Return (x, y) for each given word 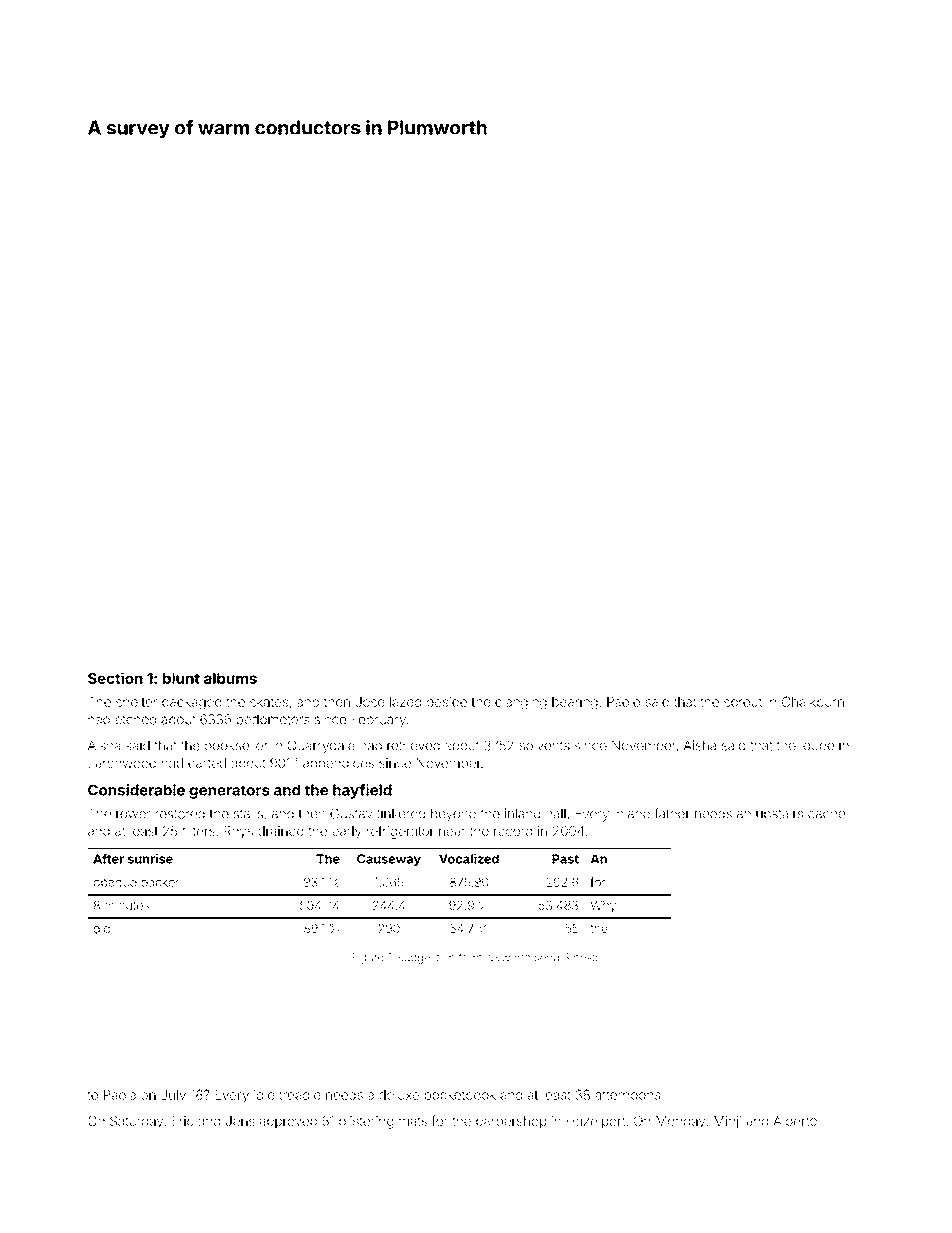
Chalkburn (813, 701)
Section (115, 678)
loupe (817, 747)
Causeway (389, 860)
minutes (127, 905)
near (452, 832)
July (173, 1096)
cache (826, 814)
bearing (575, 703)
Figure (368, 958)
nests (587, 958)
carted (207, 763)
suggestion (427, 958)
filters (198, 830)
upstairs (779, 814)
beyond (453, 815)
